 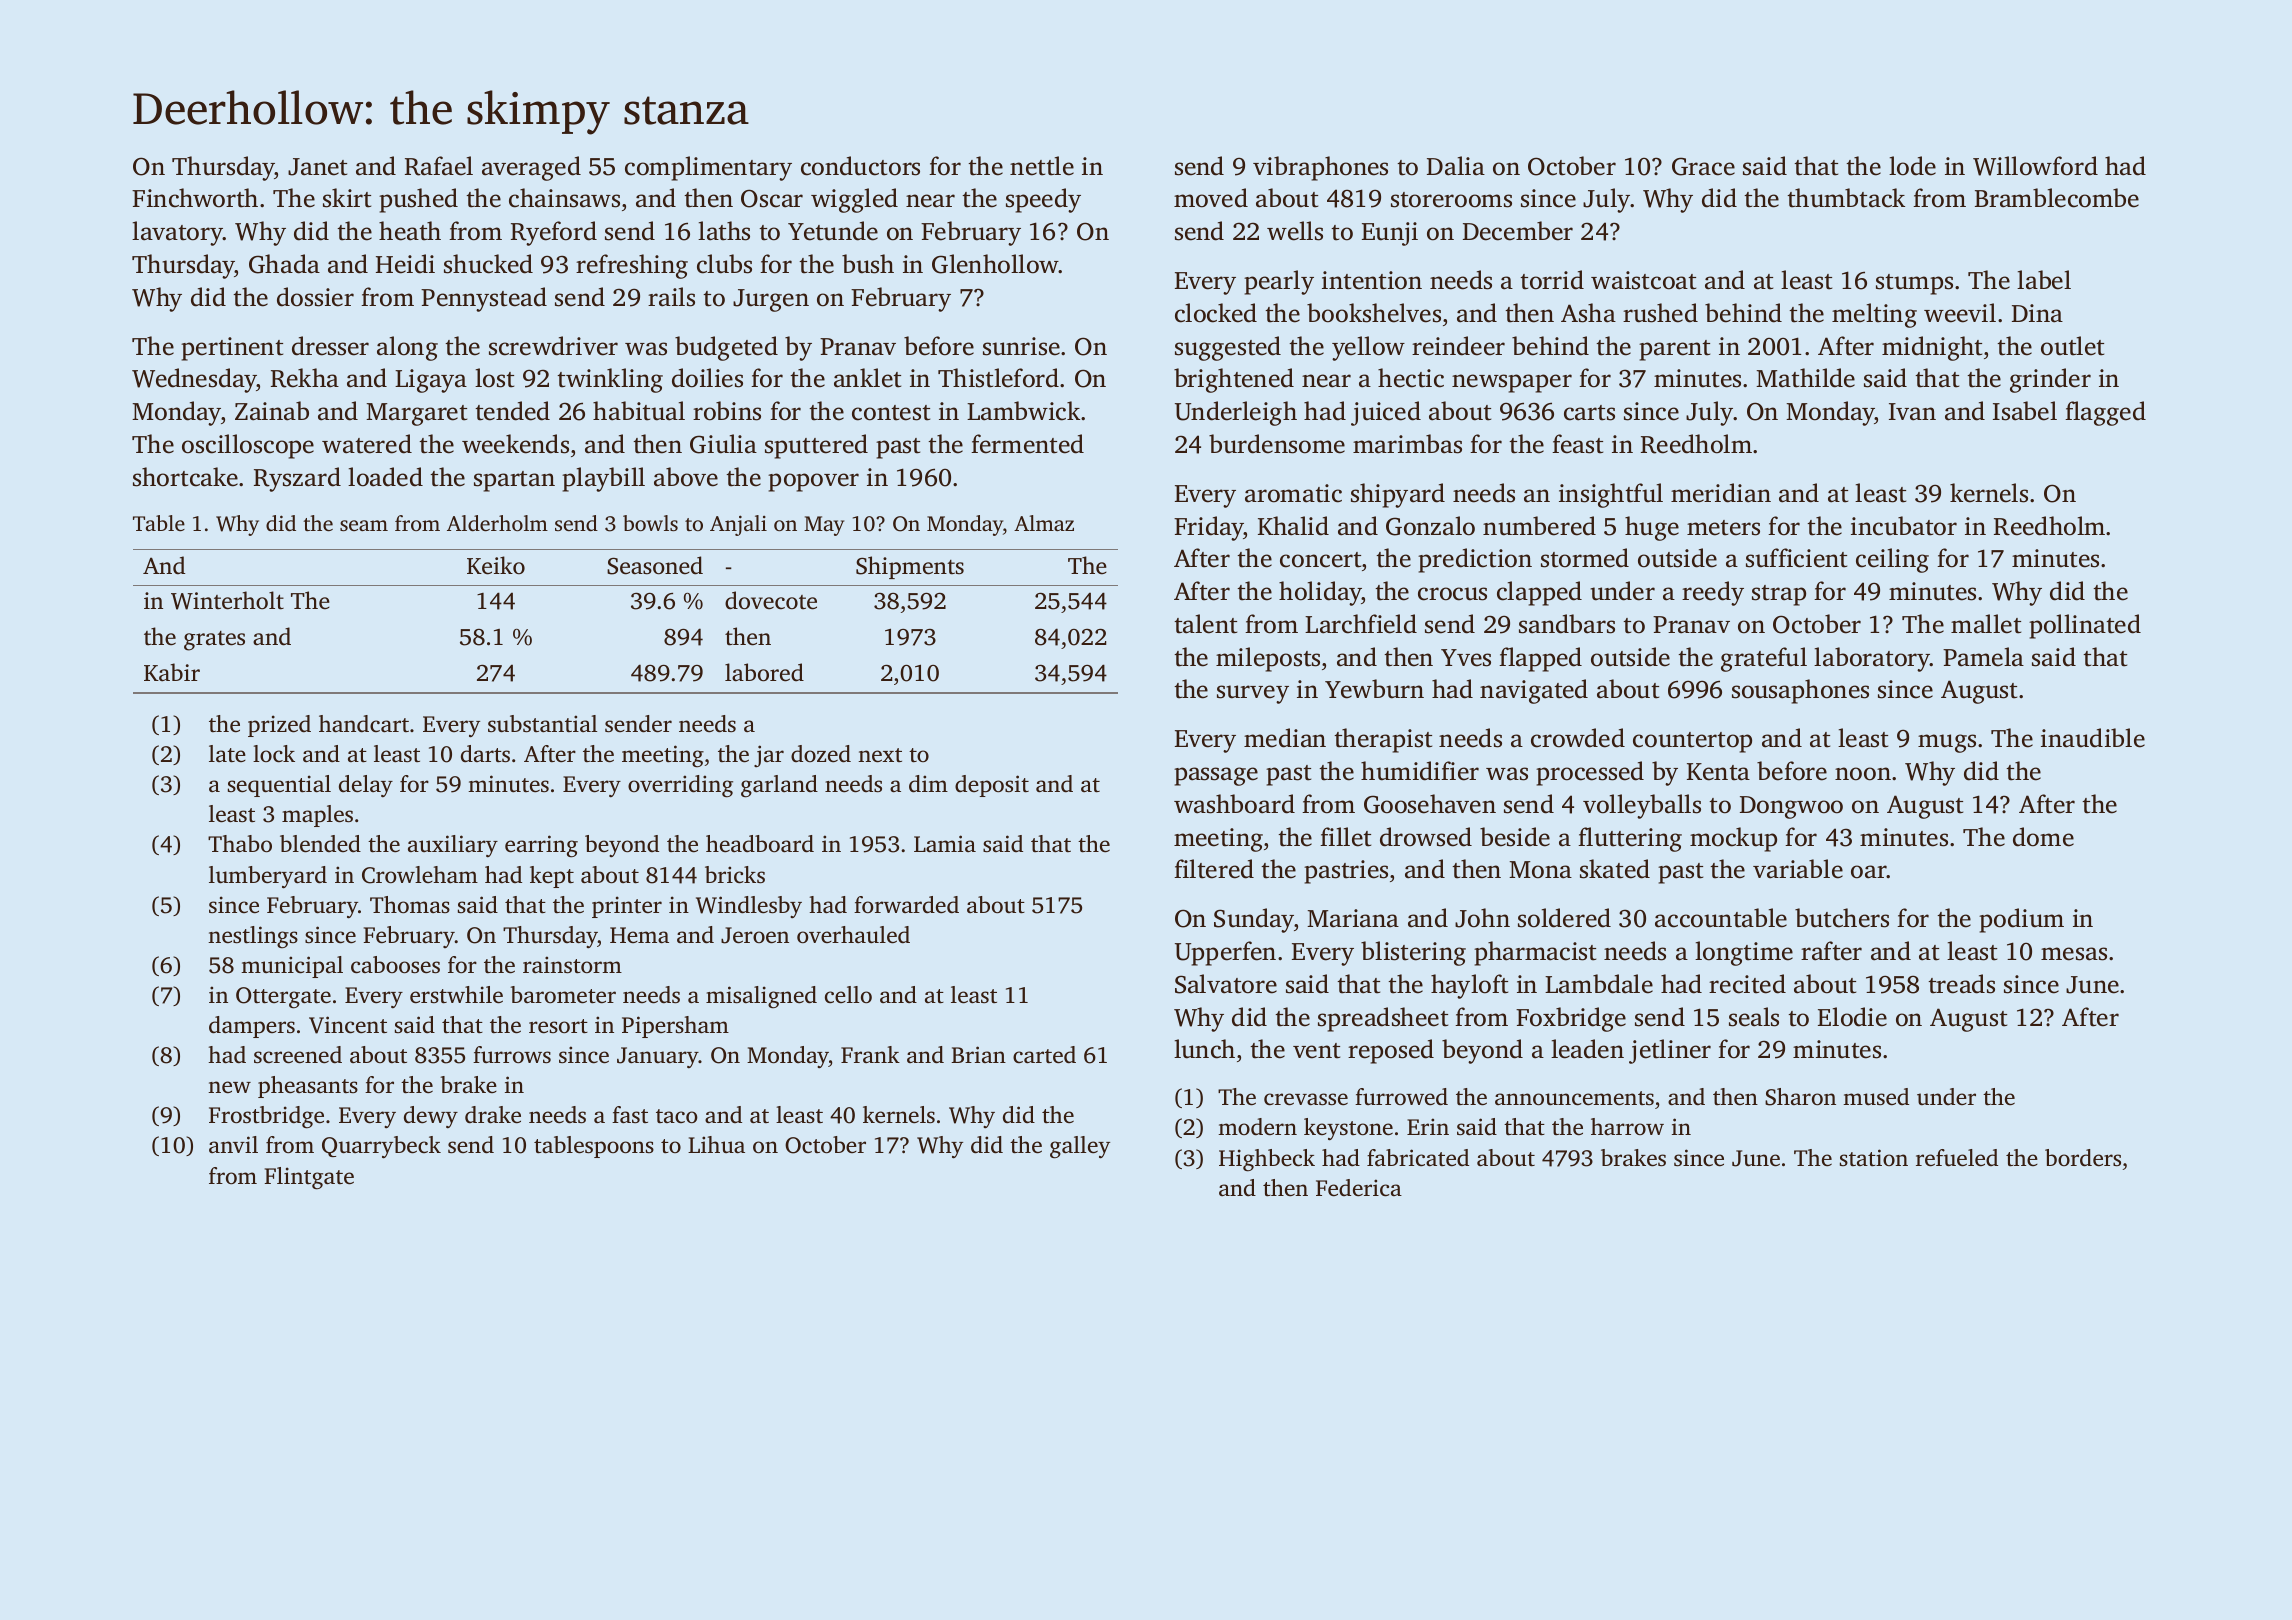 What do you see at coordinates (1254, 920) in the screenshot?
I see `Sunday` at bounding box center [1254, 920].
